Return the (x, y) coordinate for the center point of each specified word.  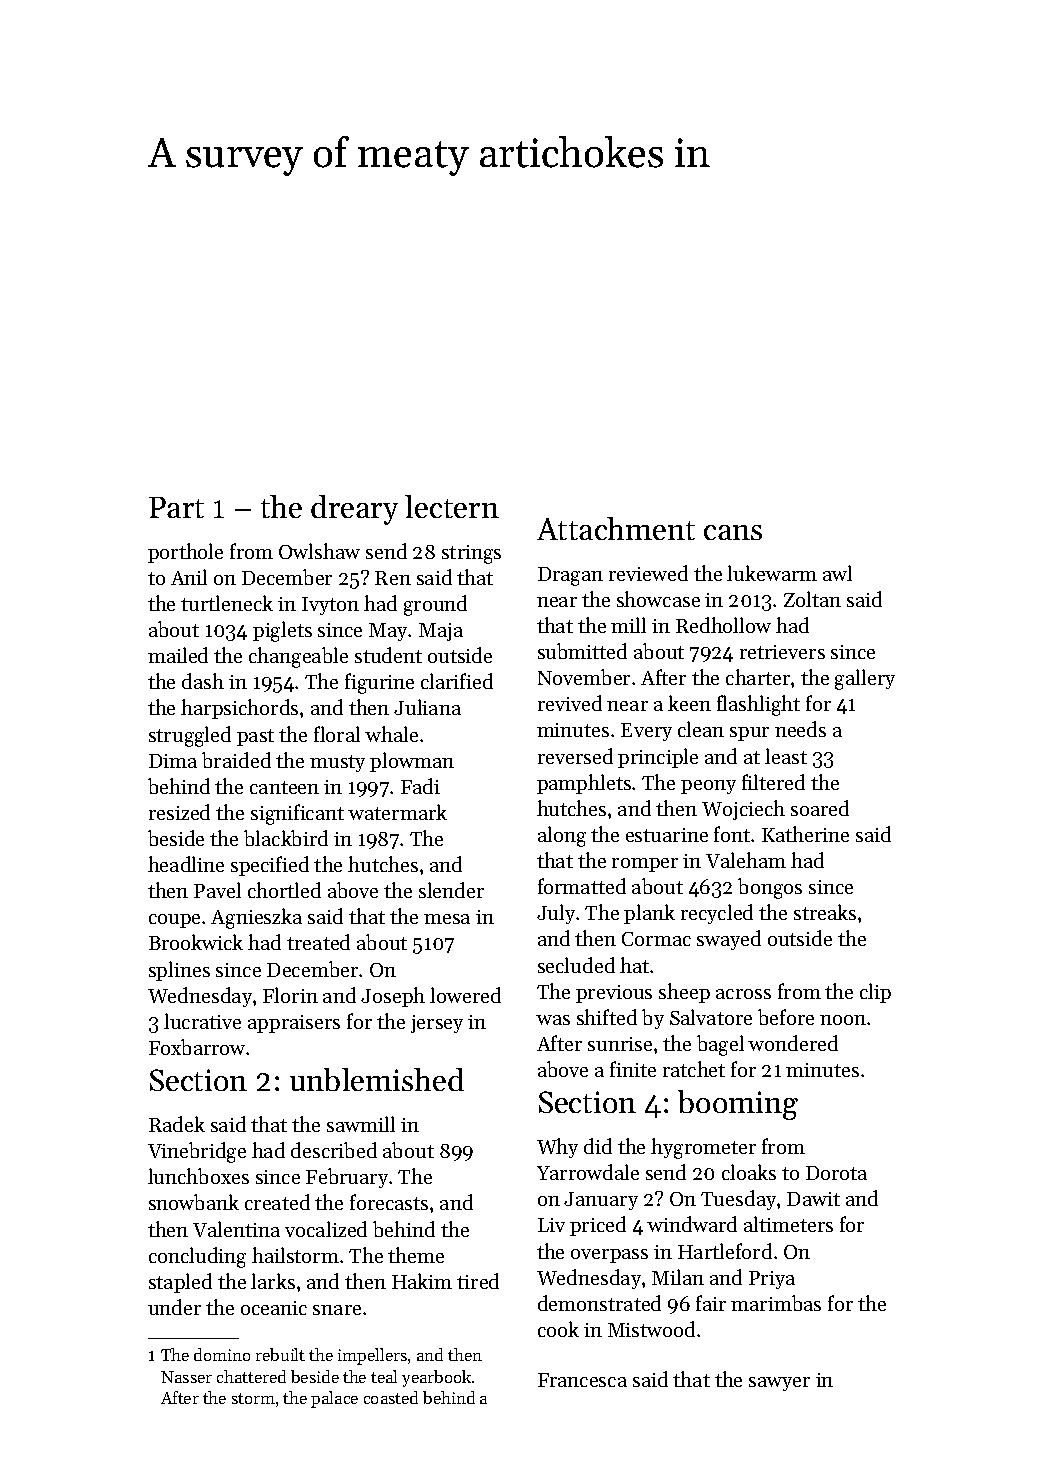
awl (837, 573)
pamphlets (584, 784)
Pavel (217, 890)
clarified (457, 681)
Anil (189, 577)
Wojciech (743, 810)
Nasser (186, 1377)
